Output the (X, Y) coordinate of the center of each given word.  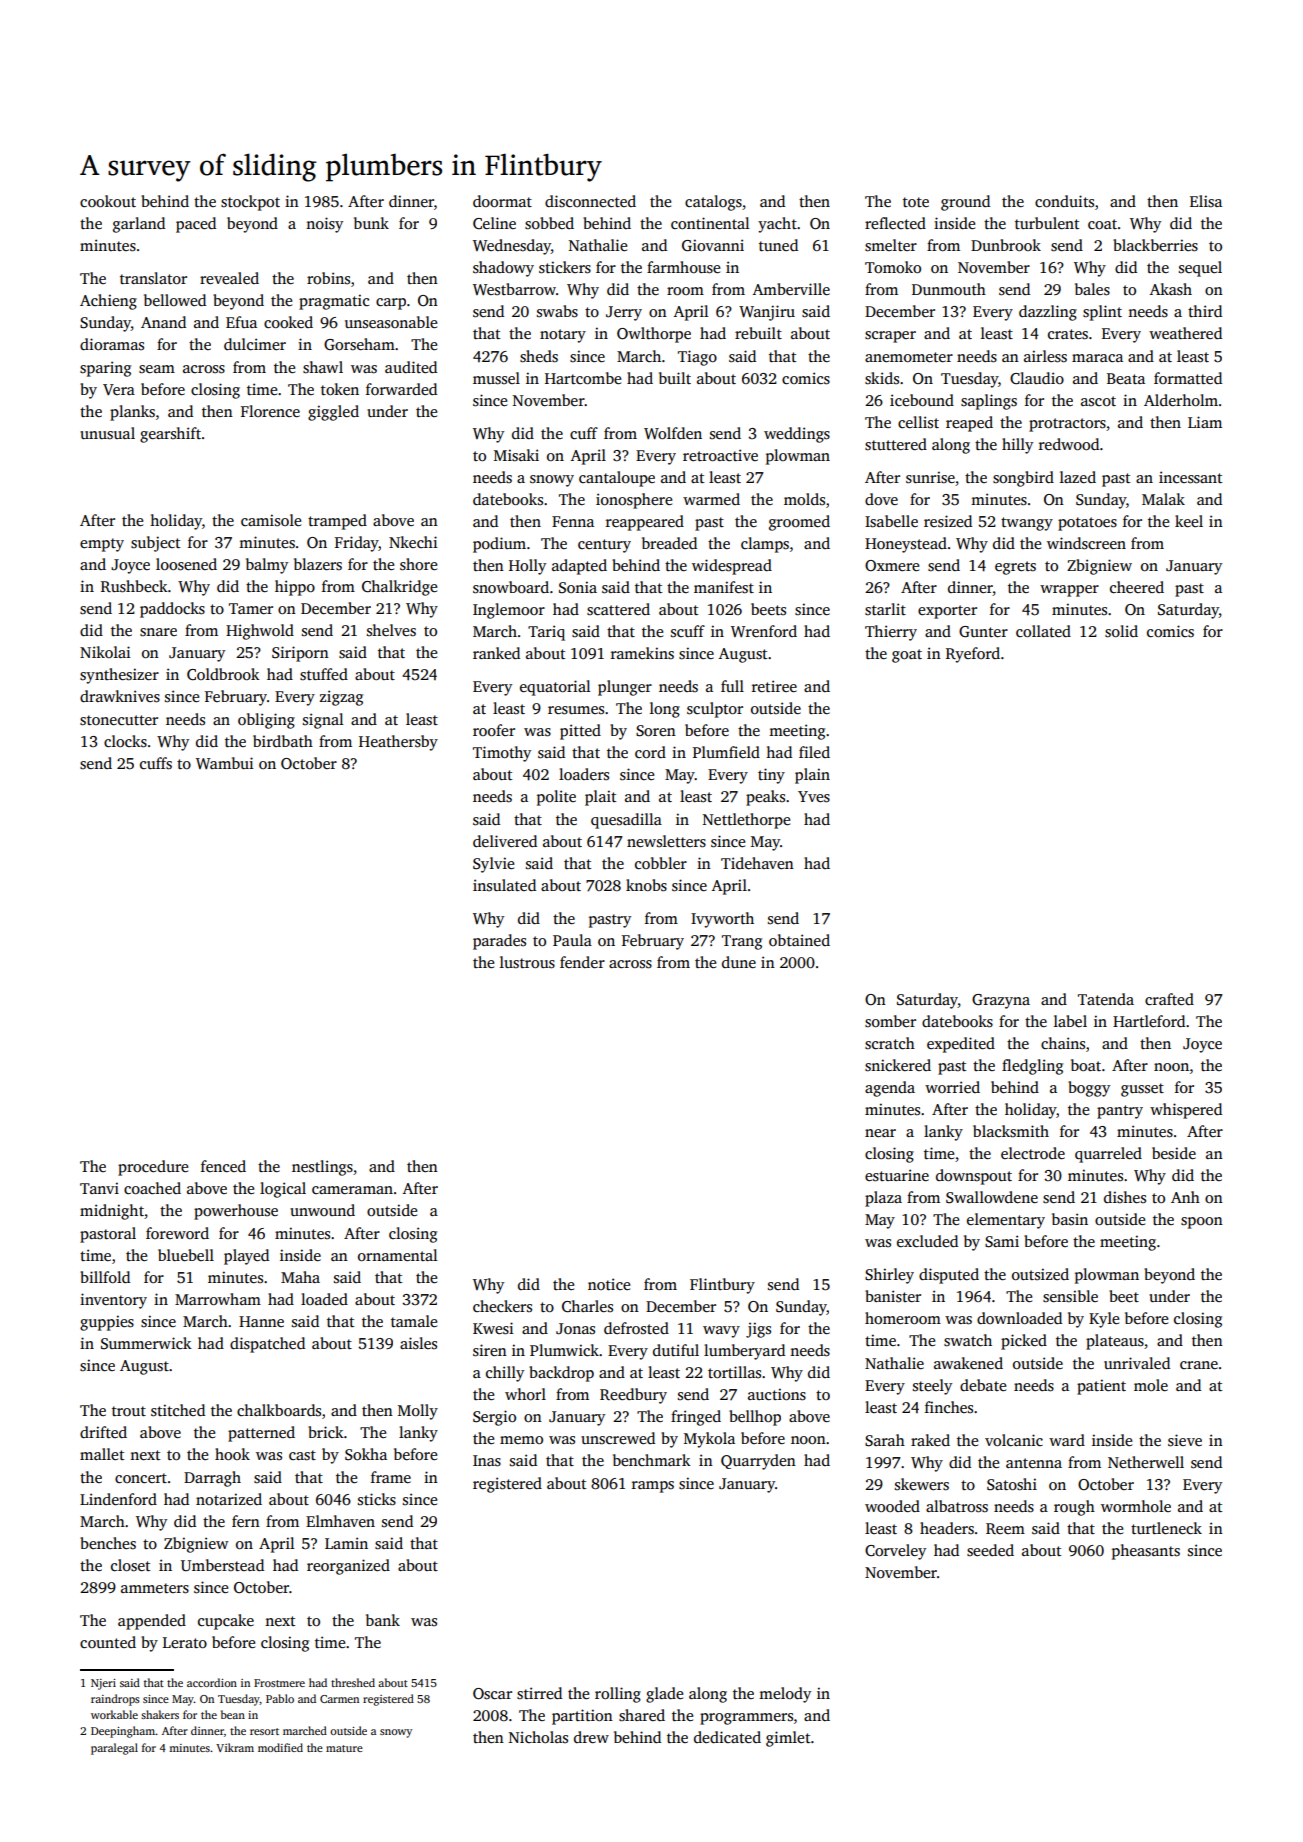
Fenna (573, 521)
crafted (1169, 999)
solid (1121, 631)
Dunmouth (949, 289)
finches (949, 1407)
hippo (295, 588)
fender (582, 962)
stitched (178, 1410)
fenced (223, 1166)
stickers (565, 267)
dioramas (112, 344)
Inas (487, 1461)
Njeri (103, 1684)
